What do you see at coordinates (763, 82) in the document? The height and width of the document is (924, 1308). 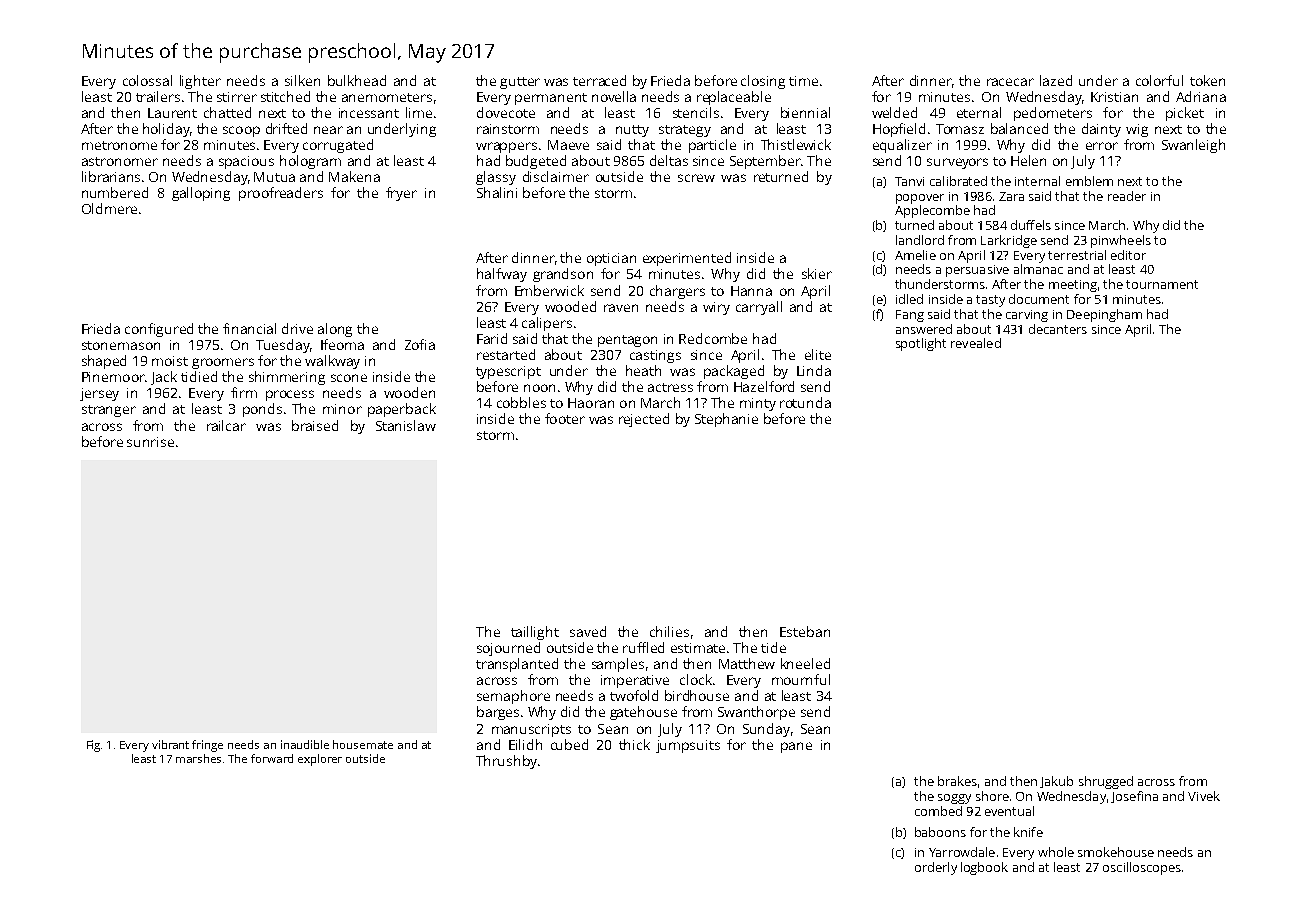 I see `closing` at bounding box center [763, 82].
